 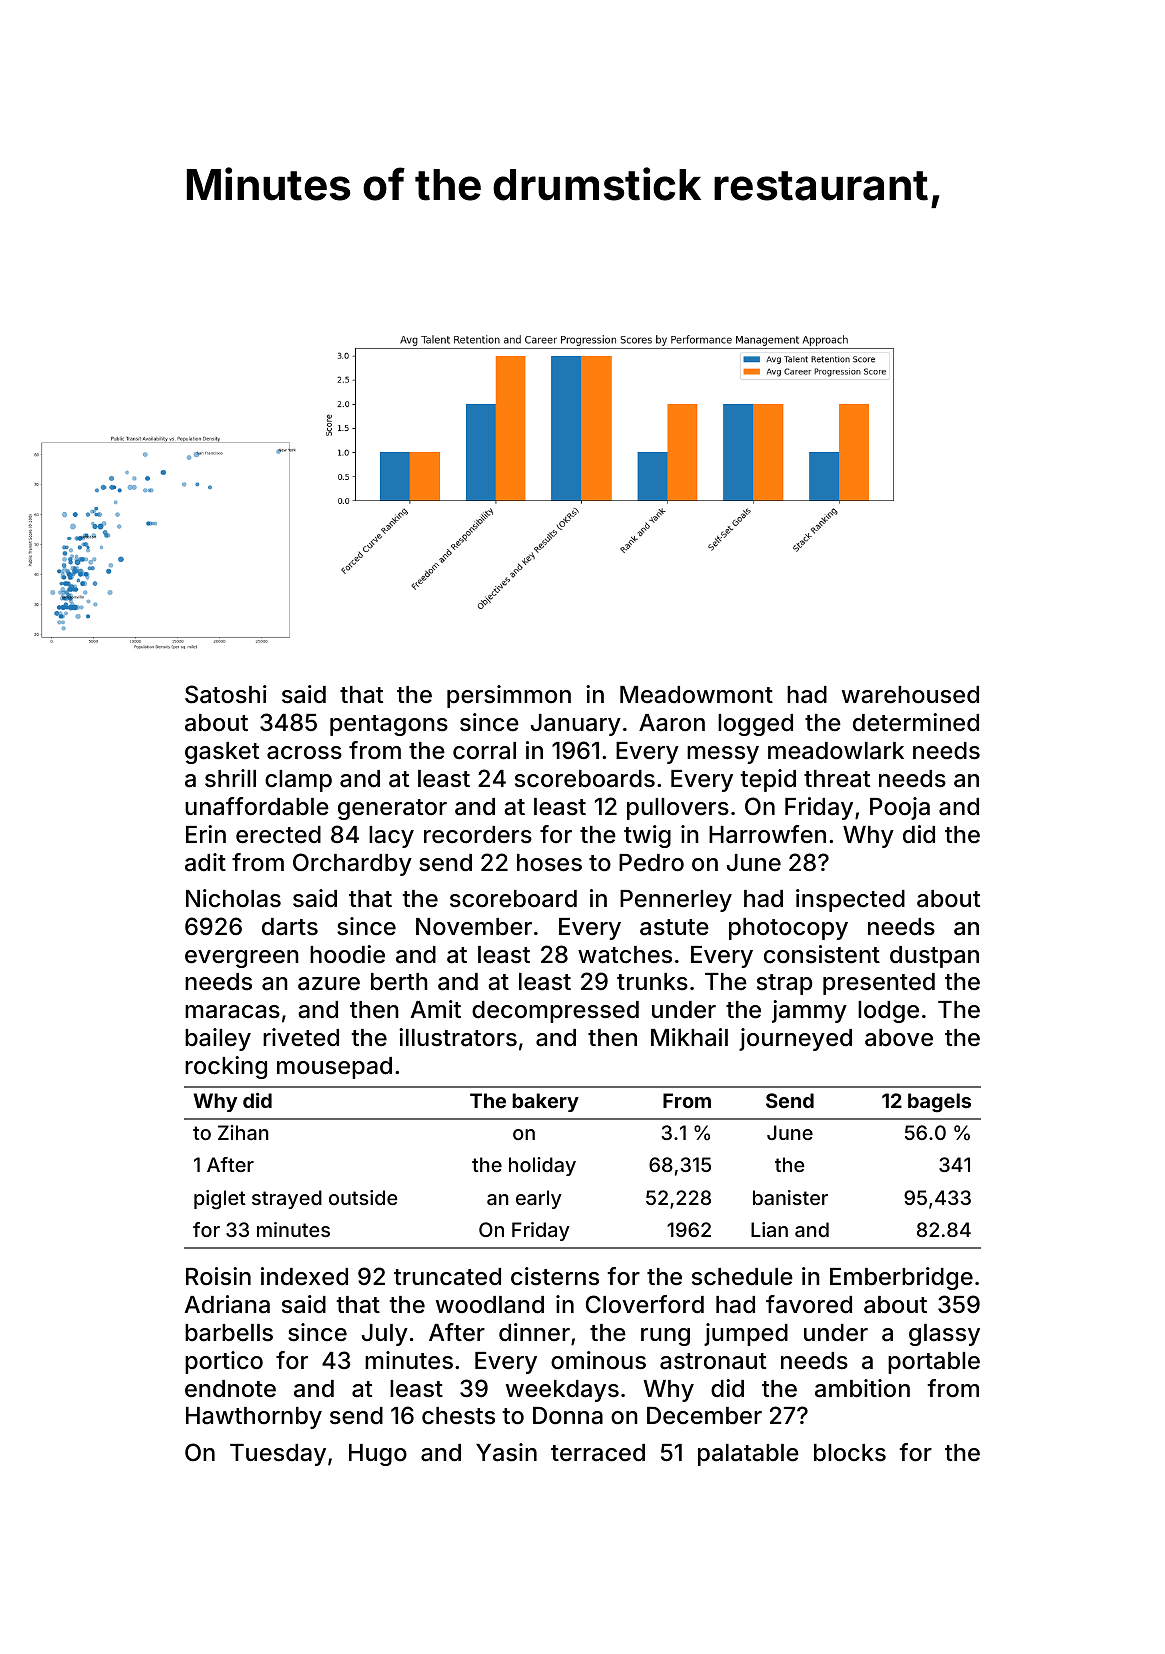 I want to click on photocopy, so click(x=788, y=929).
